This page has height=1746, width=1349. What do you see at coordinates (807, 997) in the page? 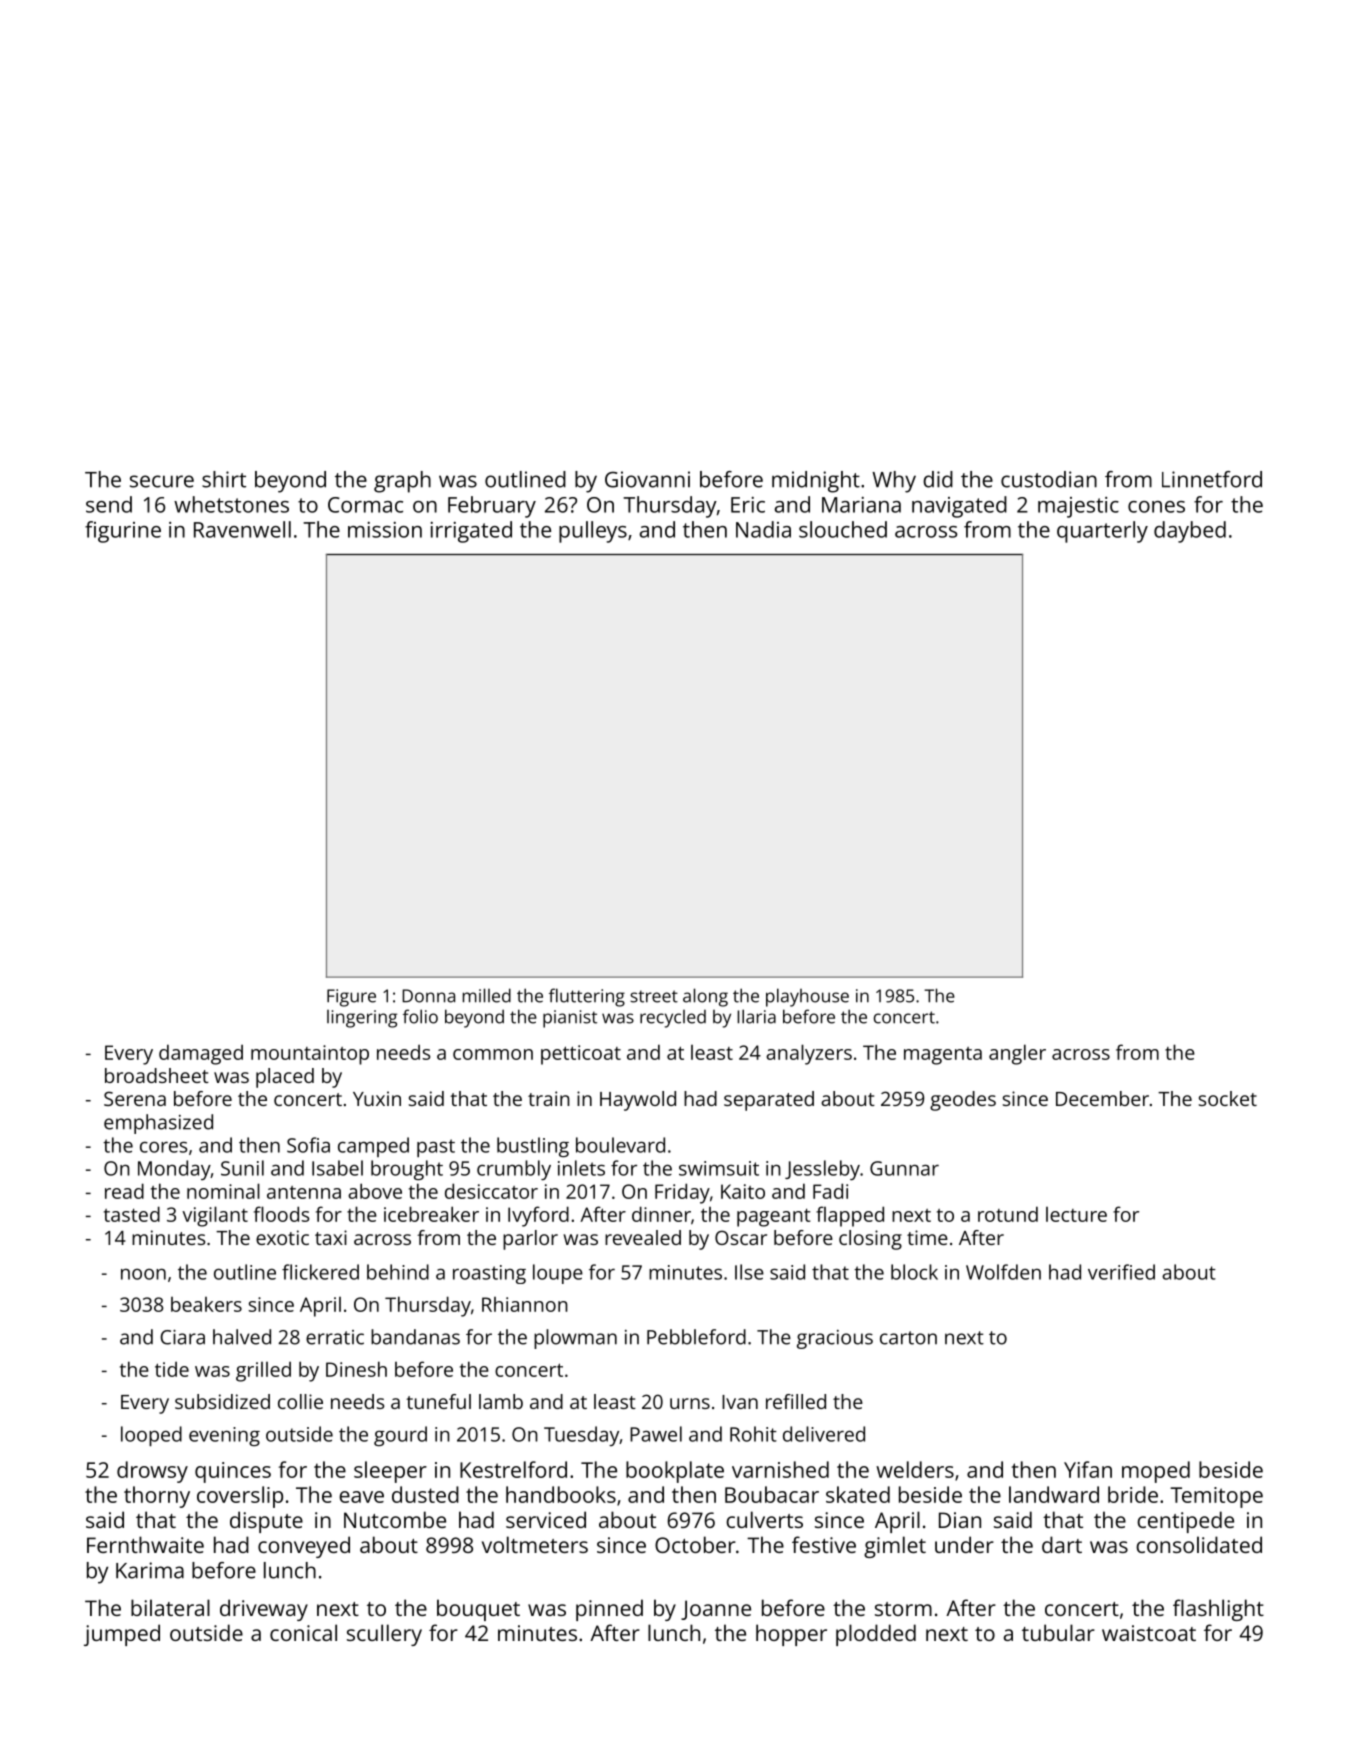
I see `playhouse` at bounding box center [807, 997].
